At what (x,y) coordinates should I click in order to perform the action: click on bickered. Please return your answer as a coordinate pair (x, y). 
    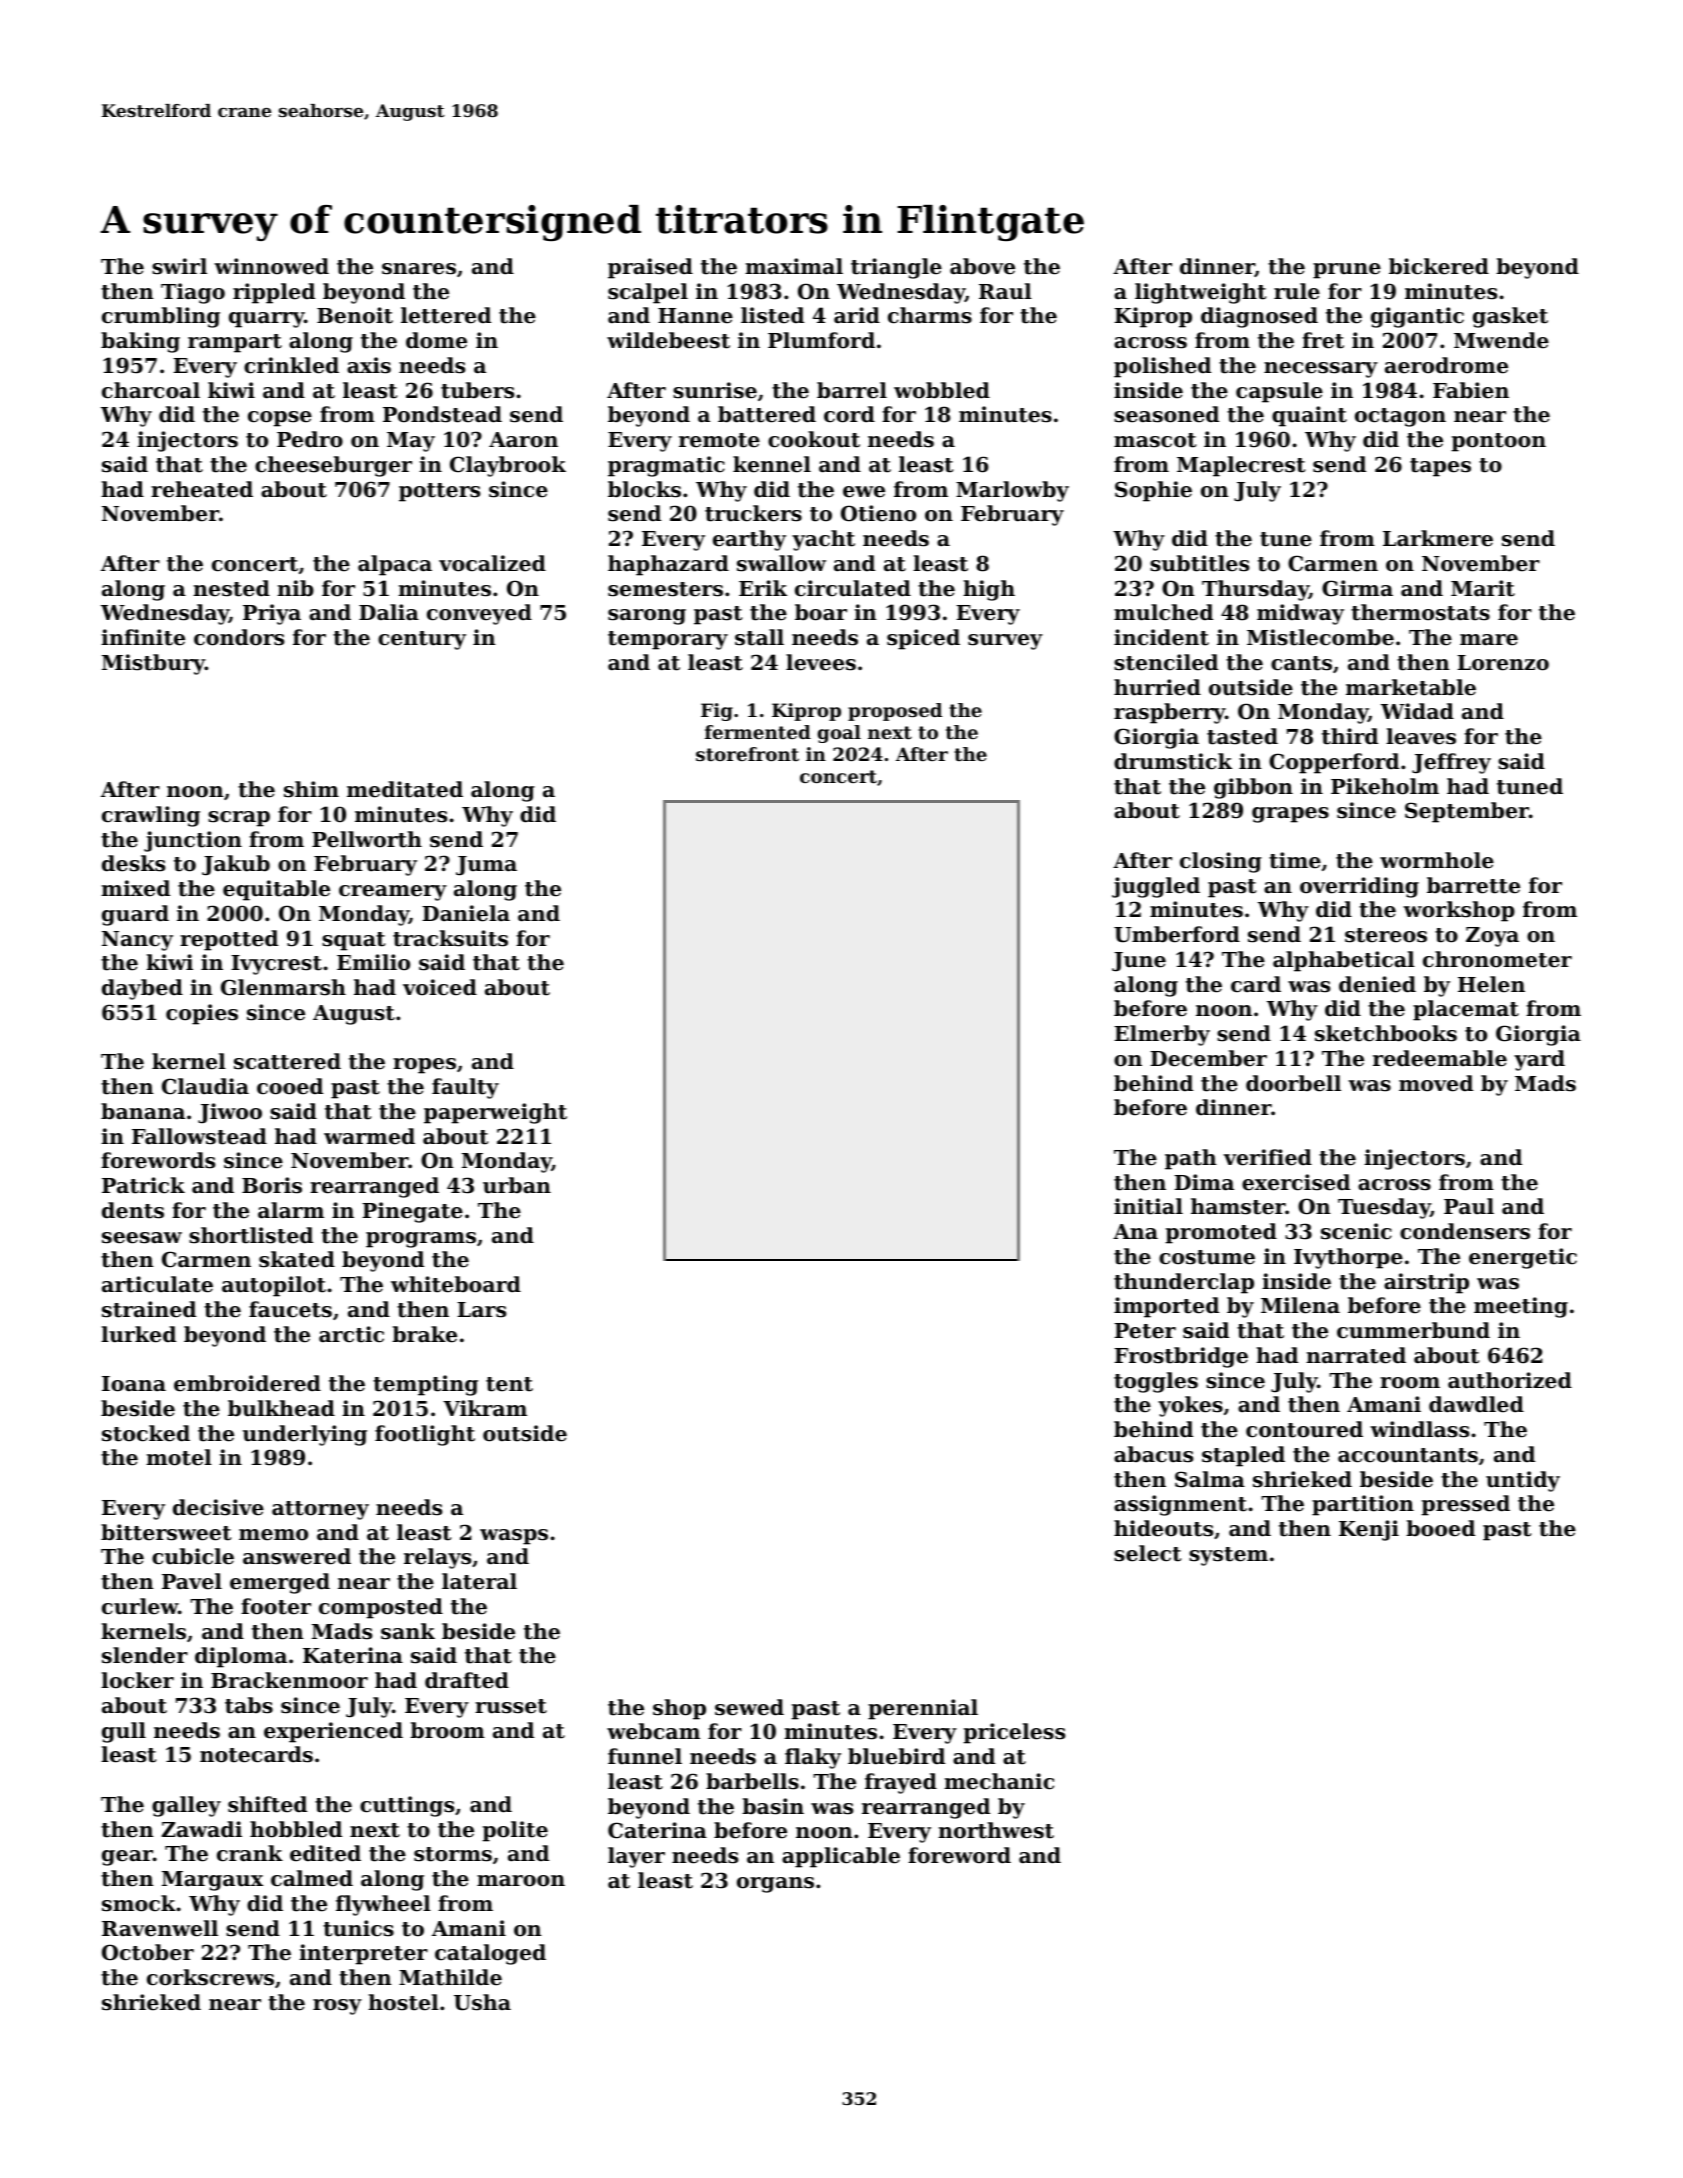
    Looking at the image, I should click on (1439, 266).
